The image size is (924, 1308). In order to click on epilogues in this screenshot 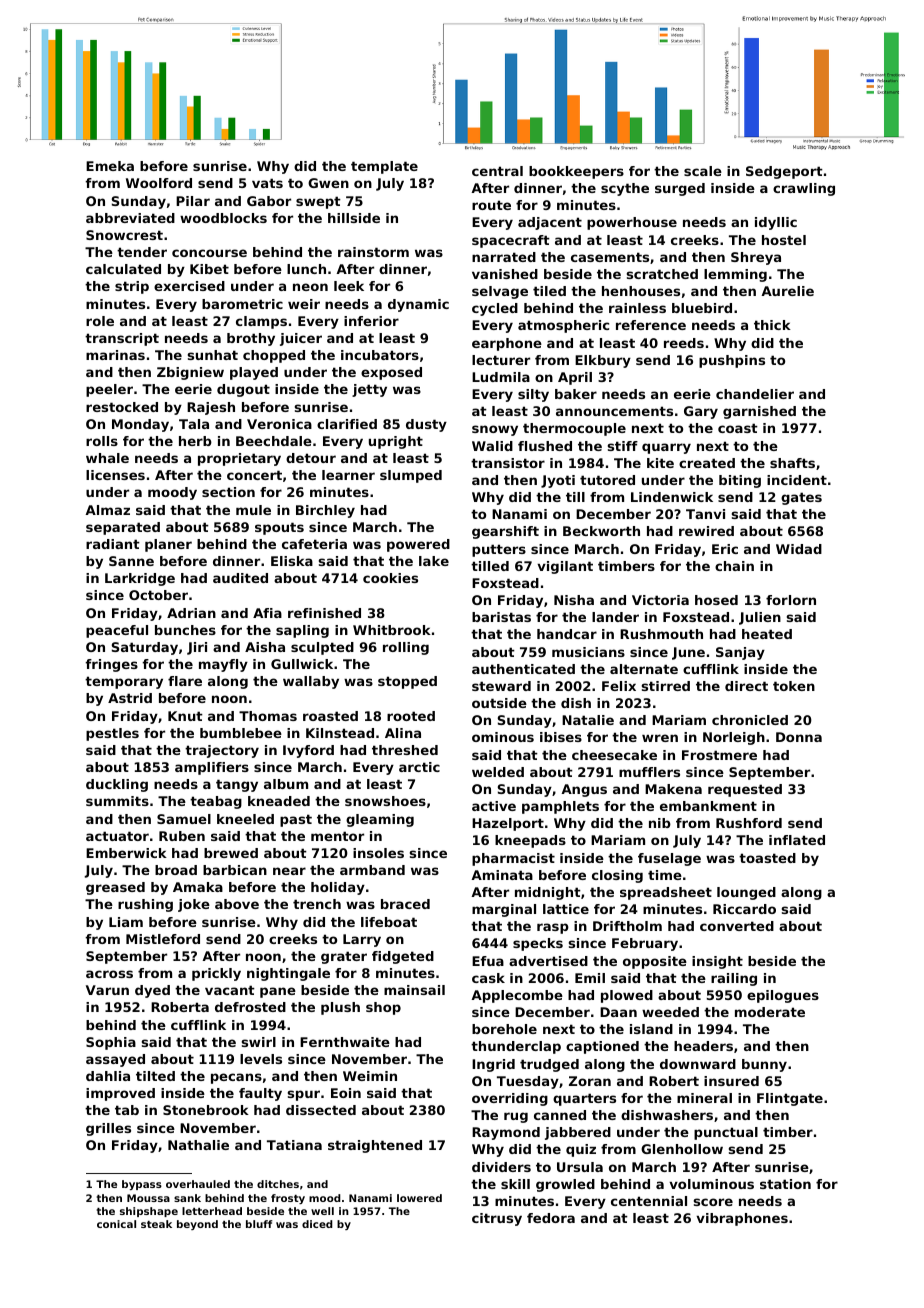, I will do `click(783, 996)`.
